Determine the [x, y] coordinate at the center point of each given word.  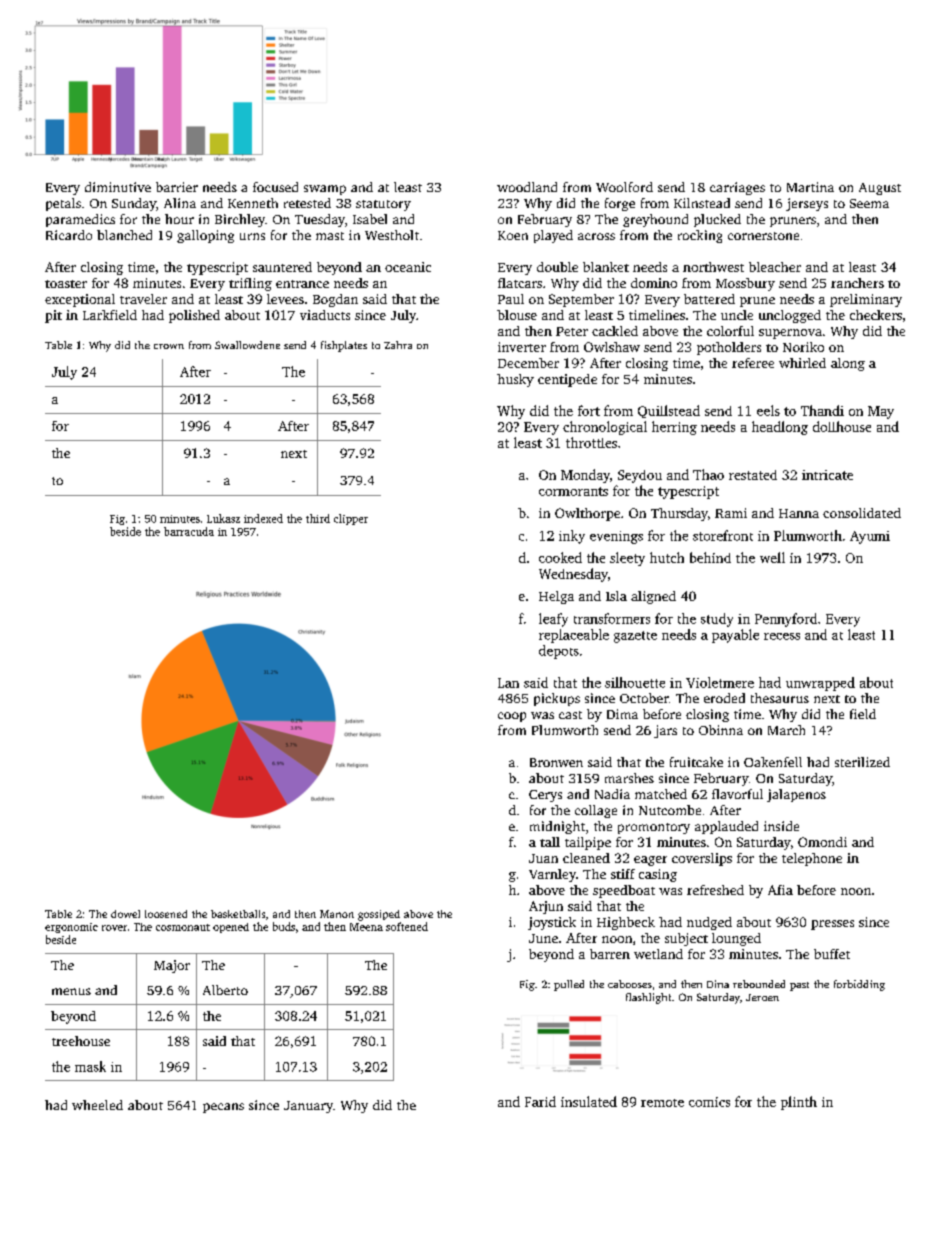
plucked [717, 220]
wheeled [97, 1105]
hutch [667, 557]
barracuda [189, 531]
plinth [799, 1103]
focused [275, 187]
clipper [351, 519]
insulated [589, 1101]
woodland [527, 187]
